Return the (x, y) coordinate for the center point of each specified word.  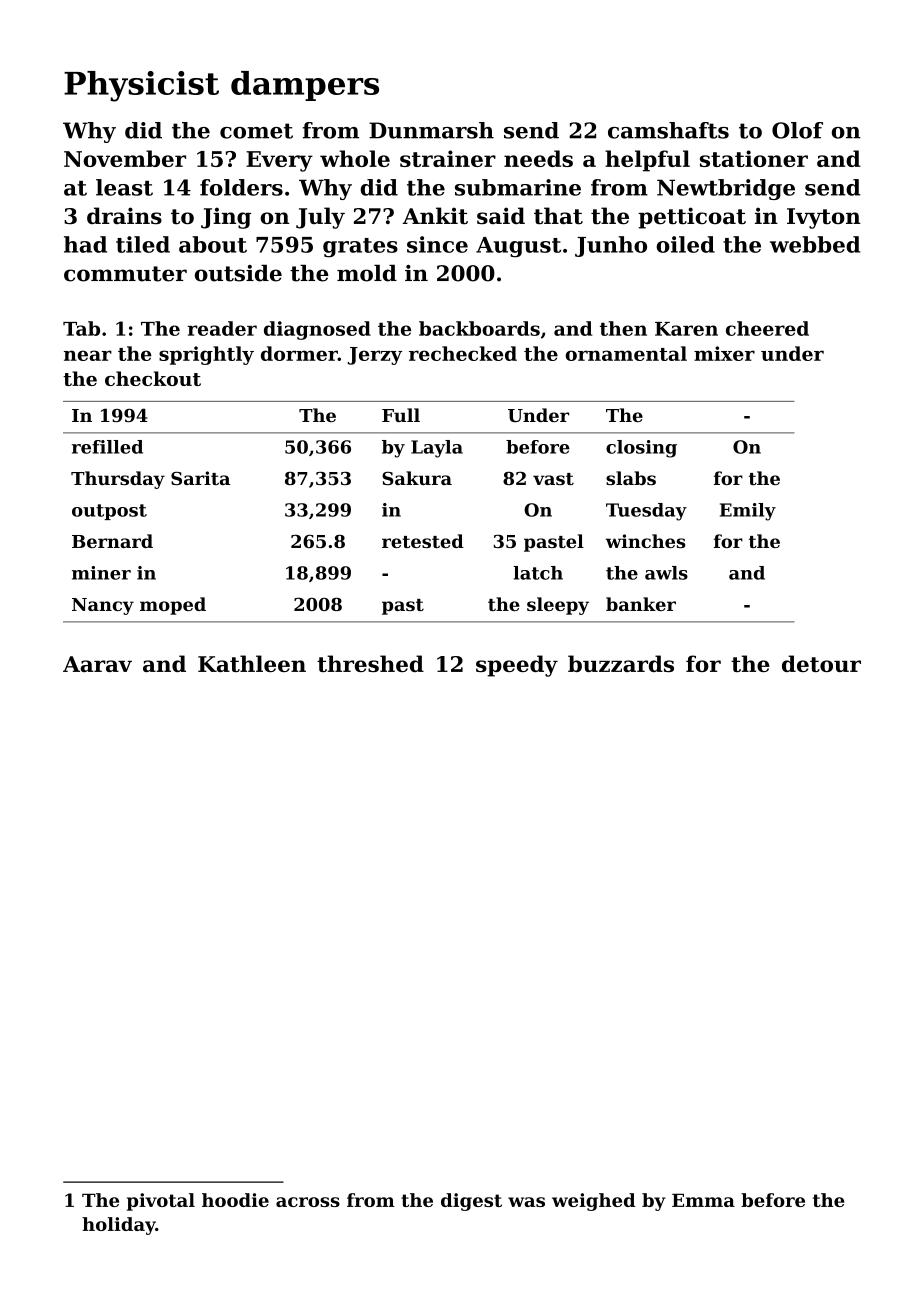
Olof (797, 130)
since (437, 244)
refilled (107, 447)
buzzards (621, 663)
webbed (815, 244)
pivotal (161, 1202)
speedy (517, 666)
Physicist (141, 86)
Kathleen (252, 663)
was (526, 1202)
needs (538, 158)
